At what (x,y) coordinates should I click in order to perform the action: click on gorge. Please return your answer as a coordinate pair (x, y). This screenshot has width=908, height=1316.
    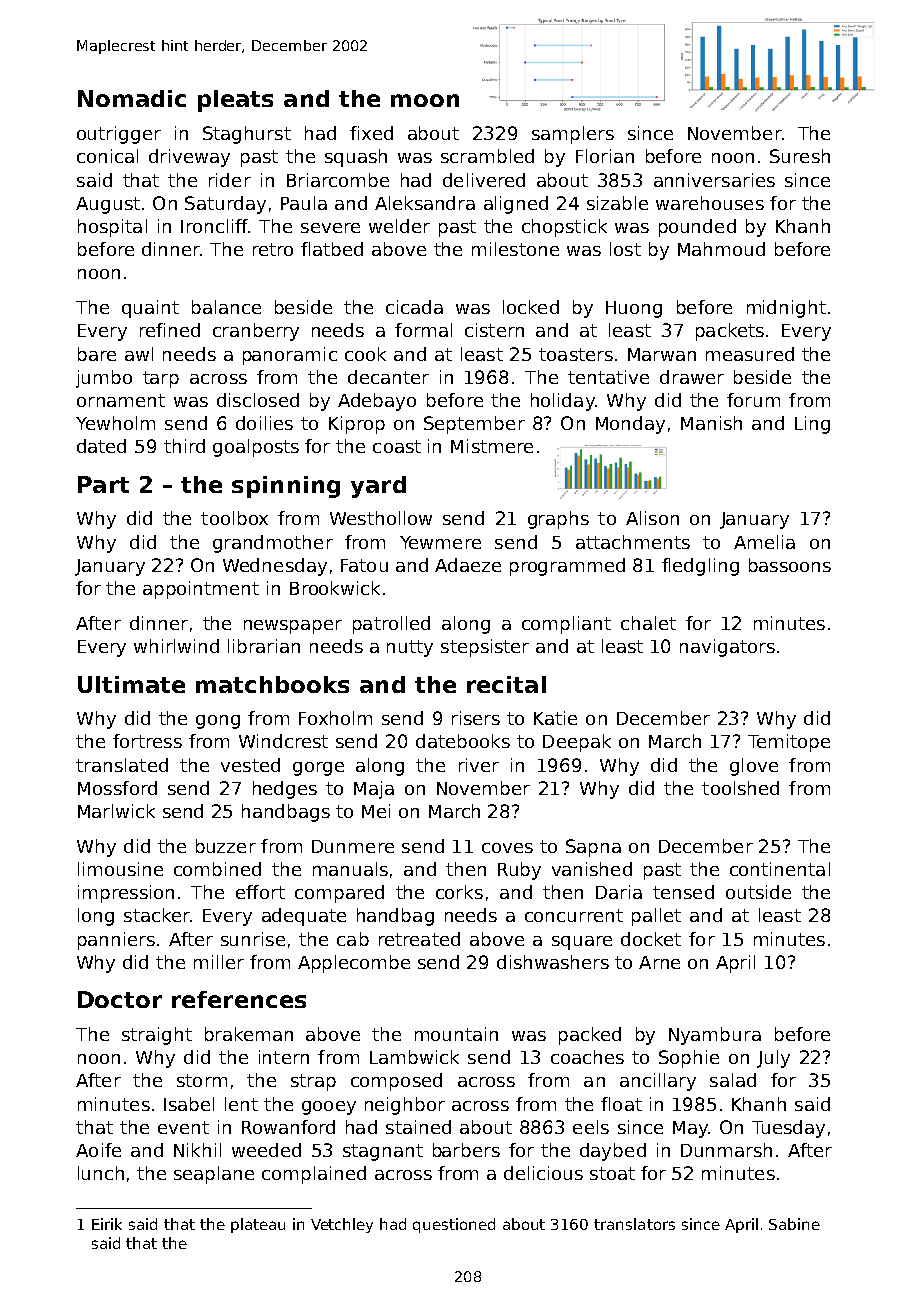
    Looking at the image, I should click on (318, 769).
